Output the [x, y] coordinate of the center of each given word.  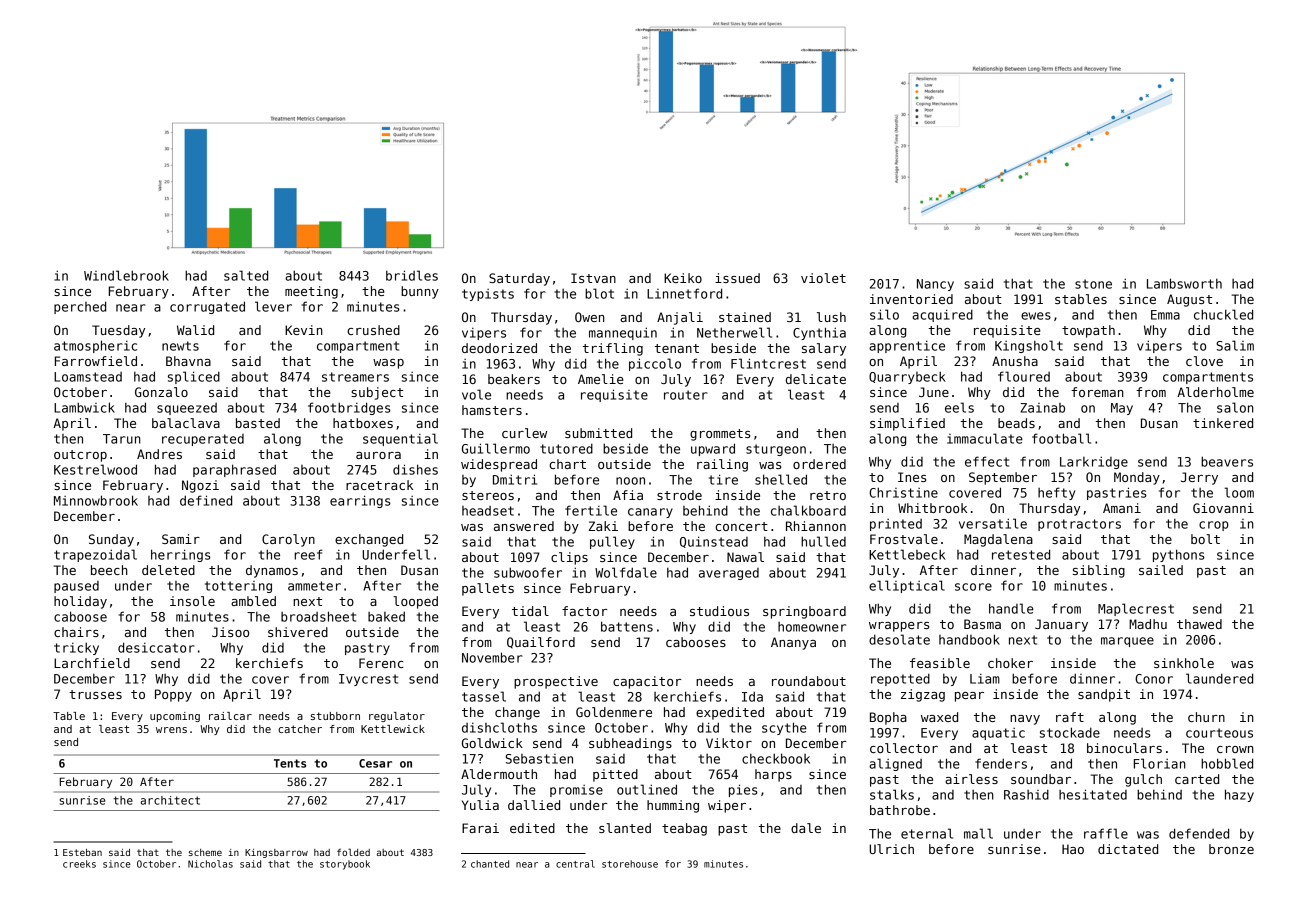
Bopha [888, 718]
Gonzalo [161, 392]
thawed [1199, 624]
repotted [900, 679]
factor [584, 611]
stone [1093, 284]
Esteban [82, 852]
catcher [300, 729]
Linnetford [684, 293]
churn [1206, 717]
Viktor [729, 743]
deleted [168, 570]
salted [246, 275]
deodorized [499, 348]
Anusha [1015, 361]
